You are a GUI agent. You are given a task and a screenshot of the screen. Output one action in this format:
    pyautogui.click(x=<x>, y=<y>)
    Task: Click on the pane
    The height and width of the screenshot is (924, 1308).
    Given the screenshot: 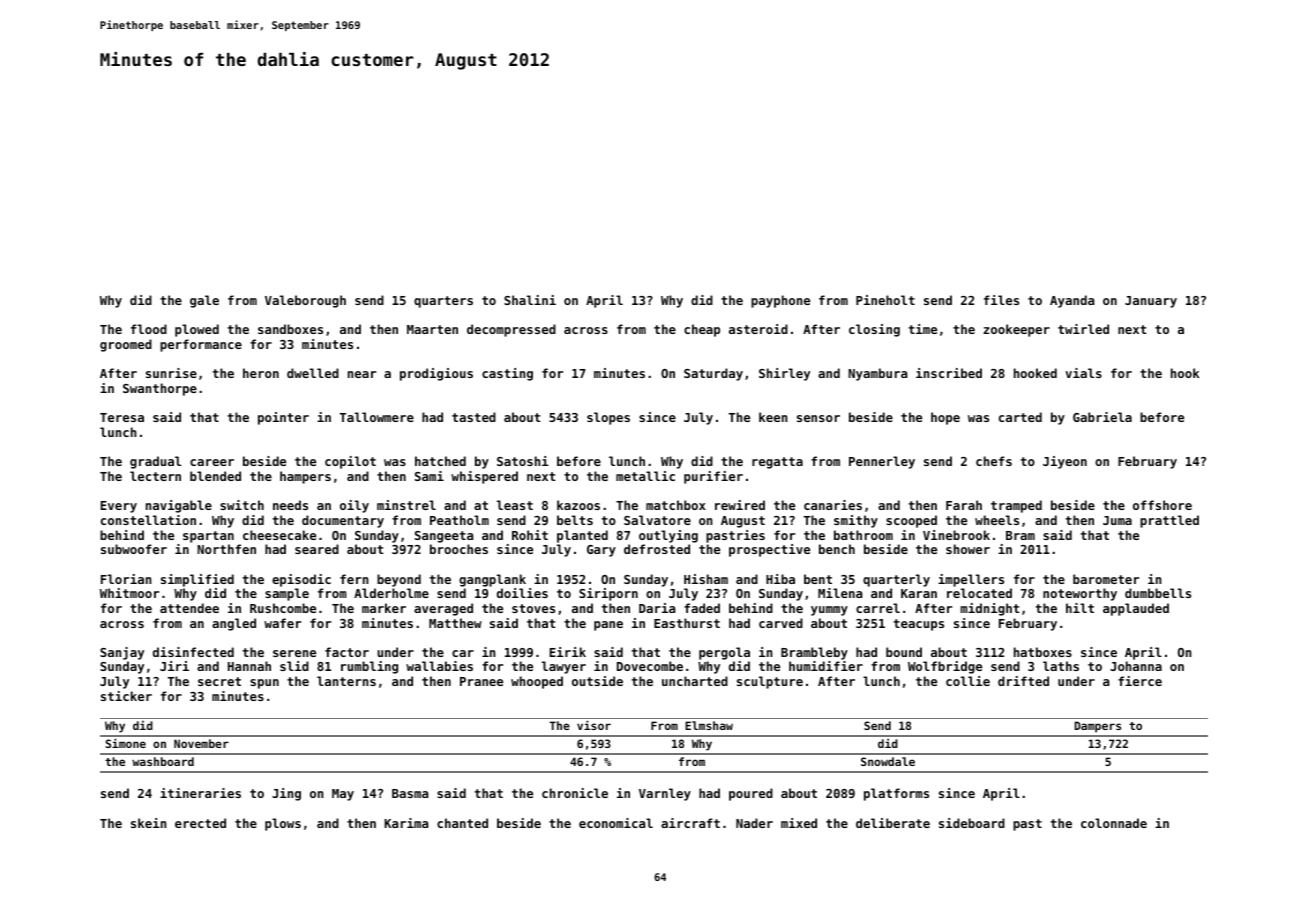 What is the action you would take?
    pyautogui.click(x=608, y=626)
